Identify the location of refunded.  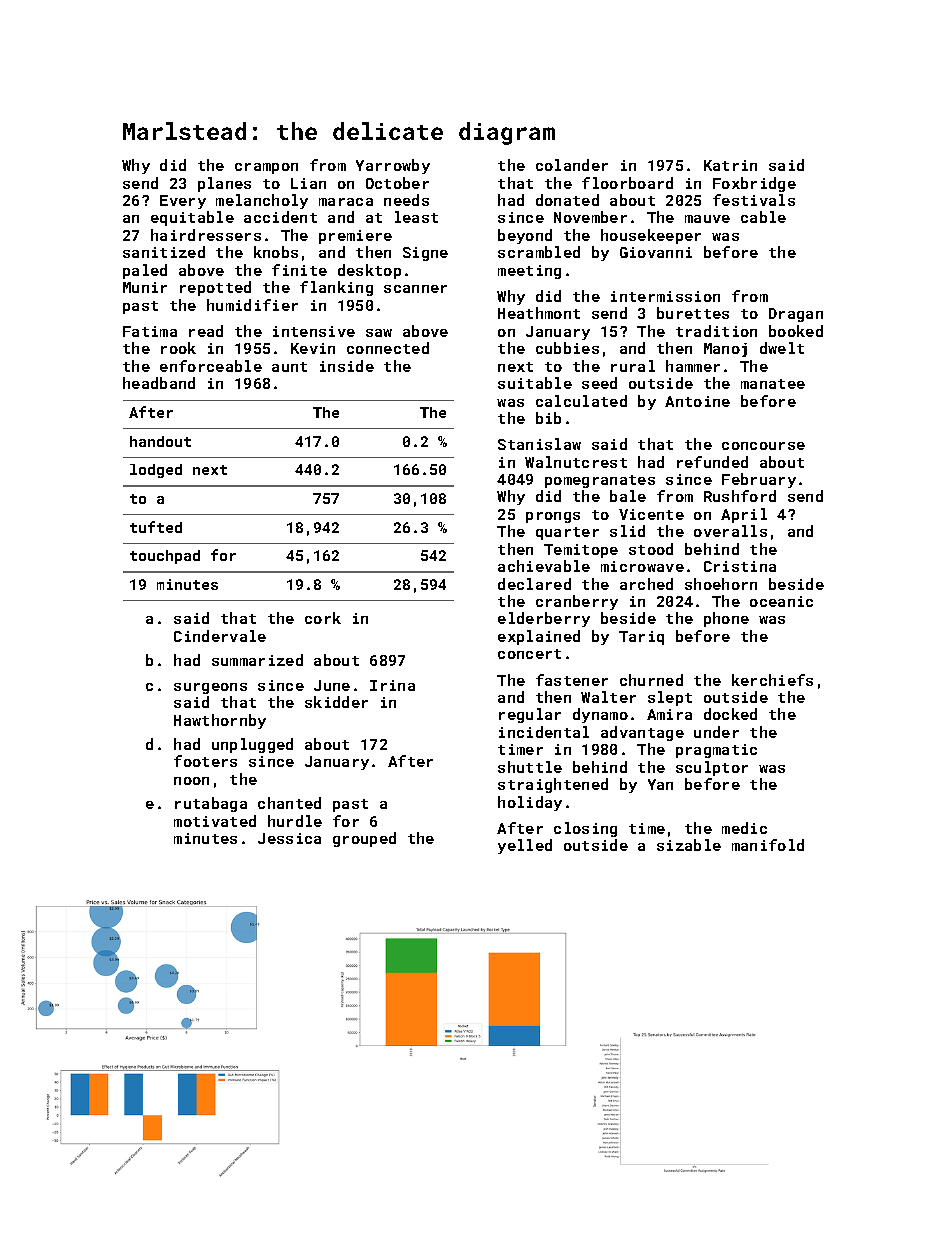
(712, 462).
